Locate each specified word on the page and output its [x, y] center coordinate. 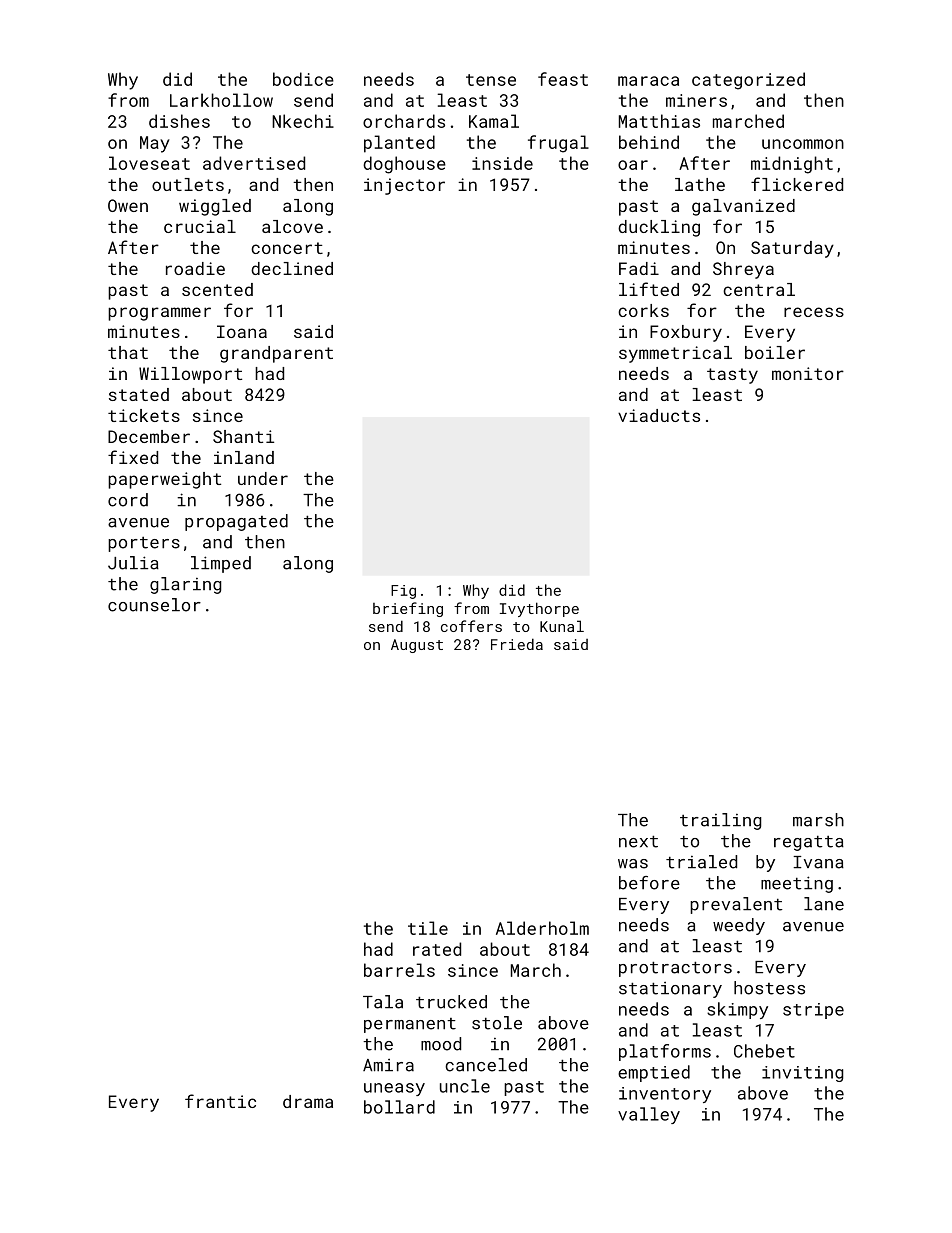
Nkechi [303, 121]
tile [428, 928]
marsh [818, 820]
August [417, 646]
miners [696, 100]
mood [441, 1044]
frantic [220, 1101]
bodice [303, 79]
